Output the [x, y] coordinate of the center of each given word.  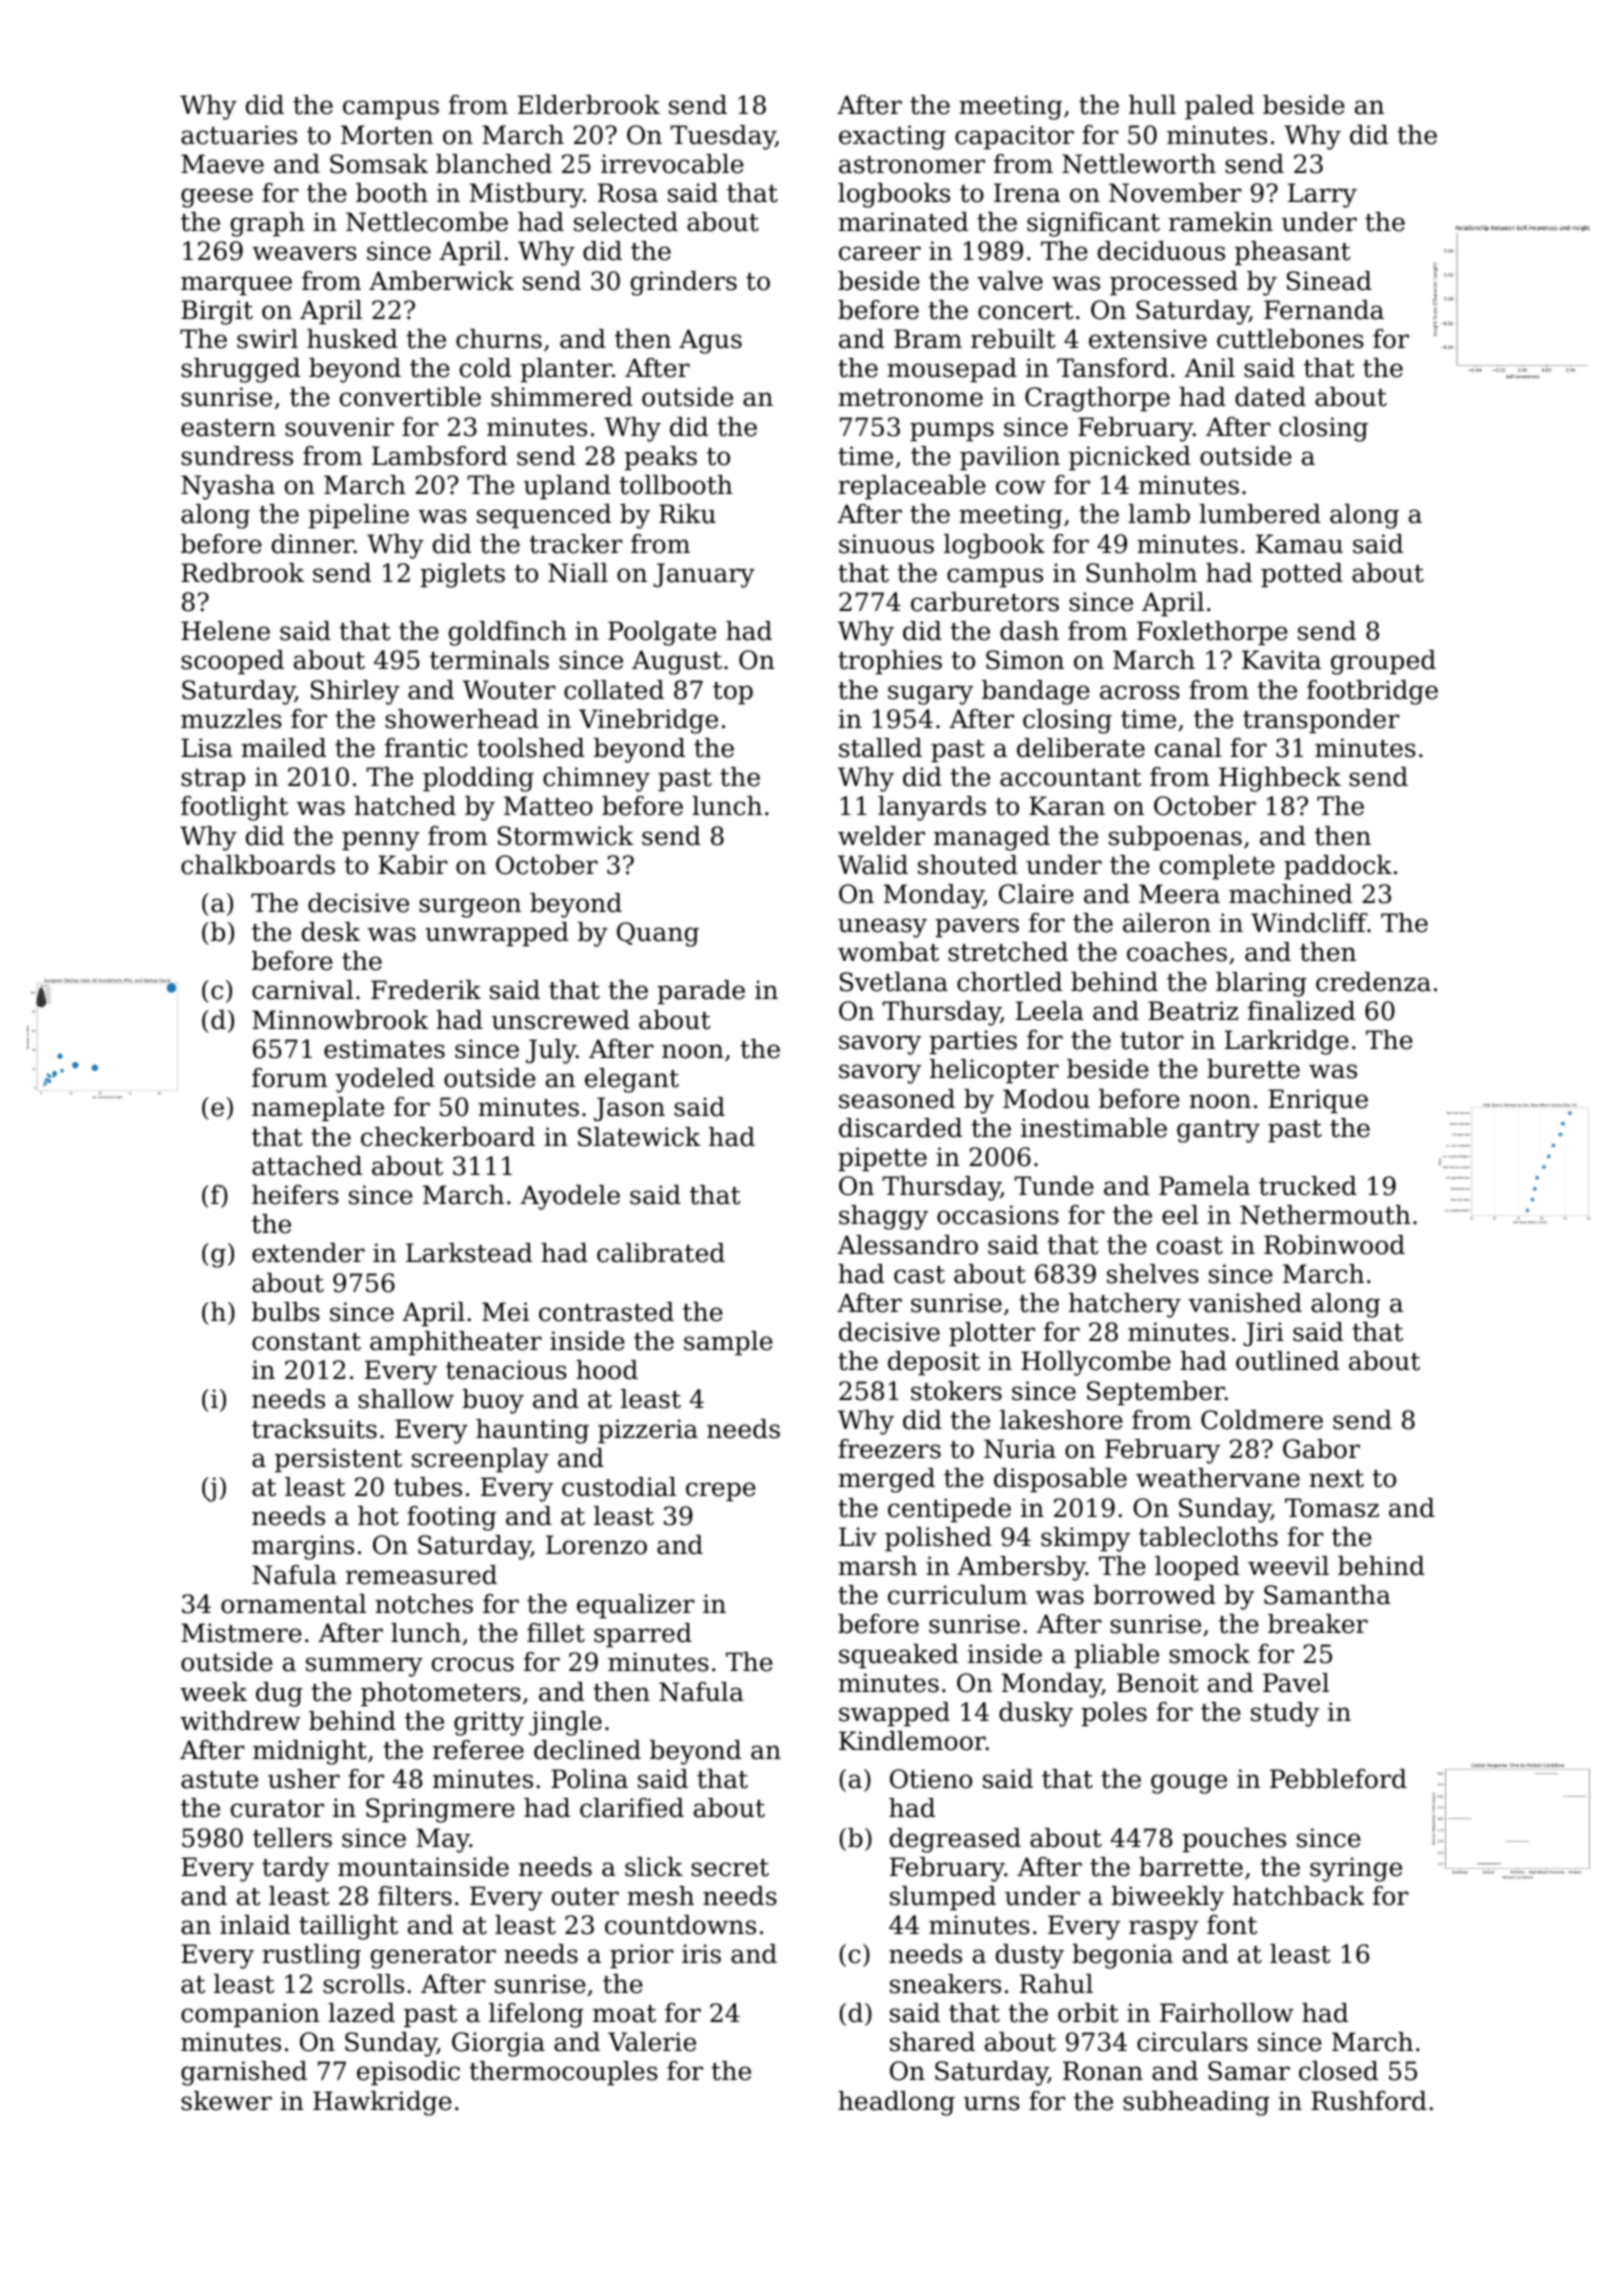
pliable [1116, 1656]
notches [424, 1604]
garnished [244, 2073]
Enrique [1318, 1101]
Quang [658, 934]
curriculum [957, 1595]
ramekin [1221, 222]
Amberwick [441, 281]
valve [1010, 281]
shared [932, 2042]
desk [331, 932]
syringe [1356, 1869]
